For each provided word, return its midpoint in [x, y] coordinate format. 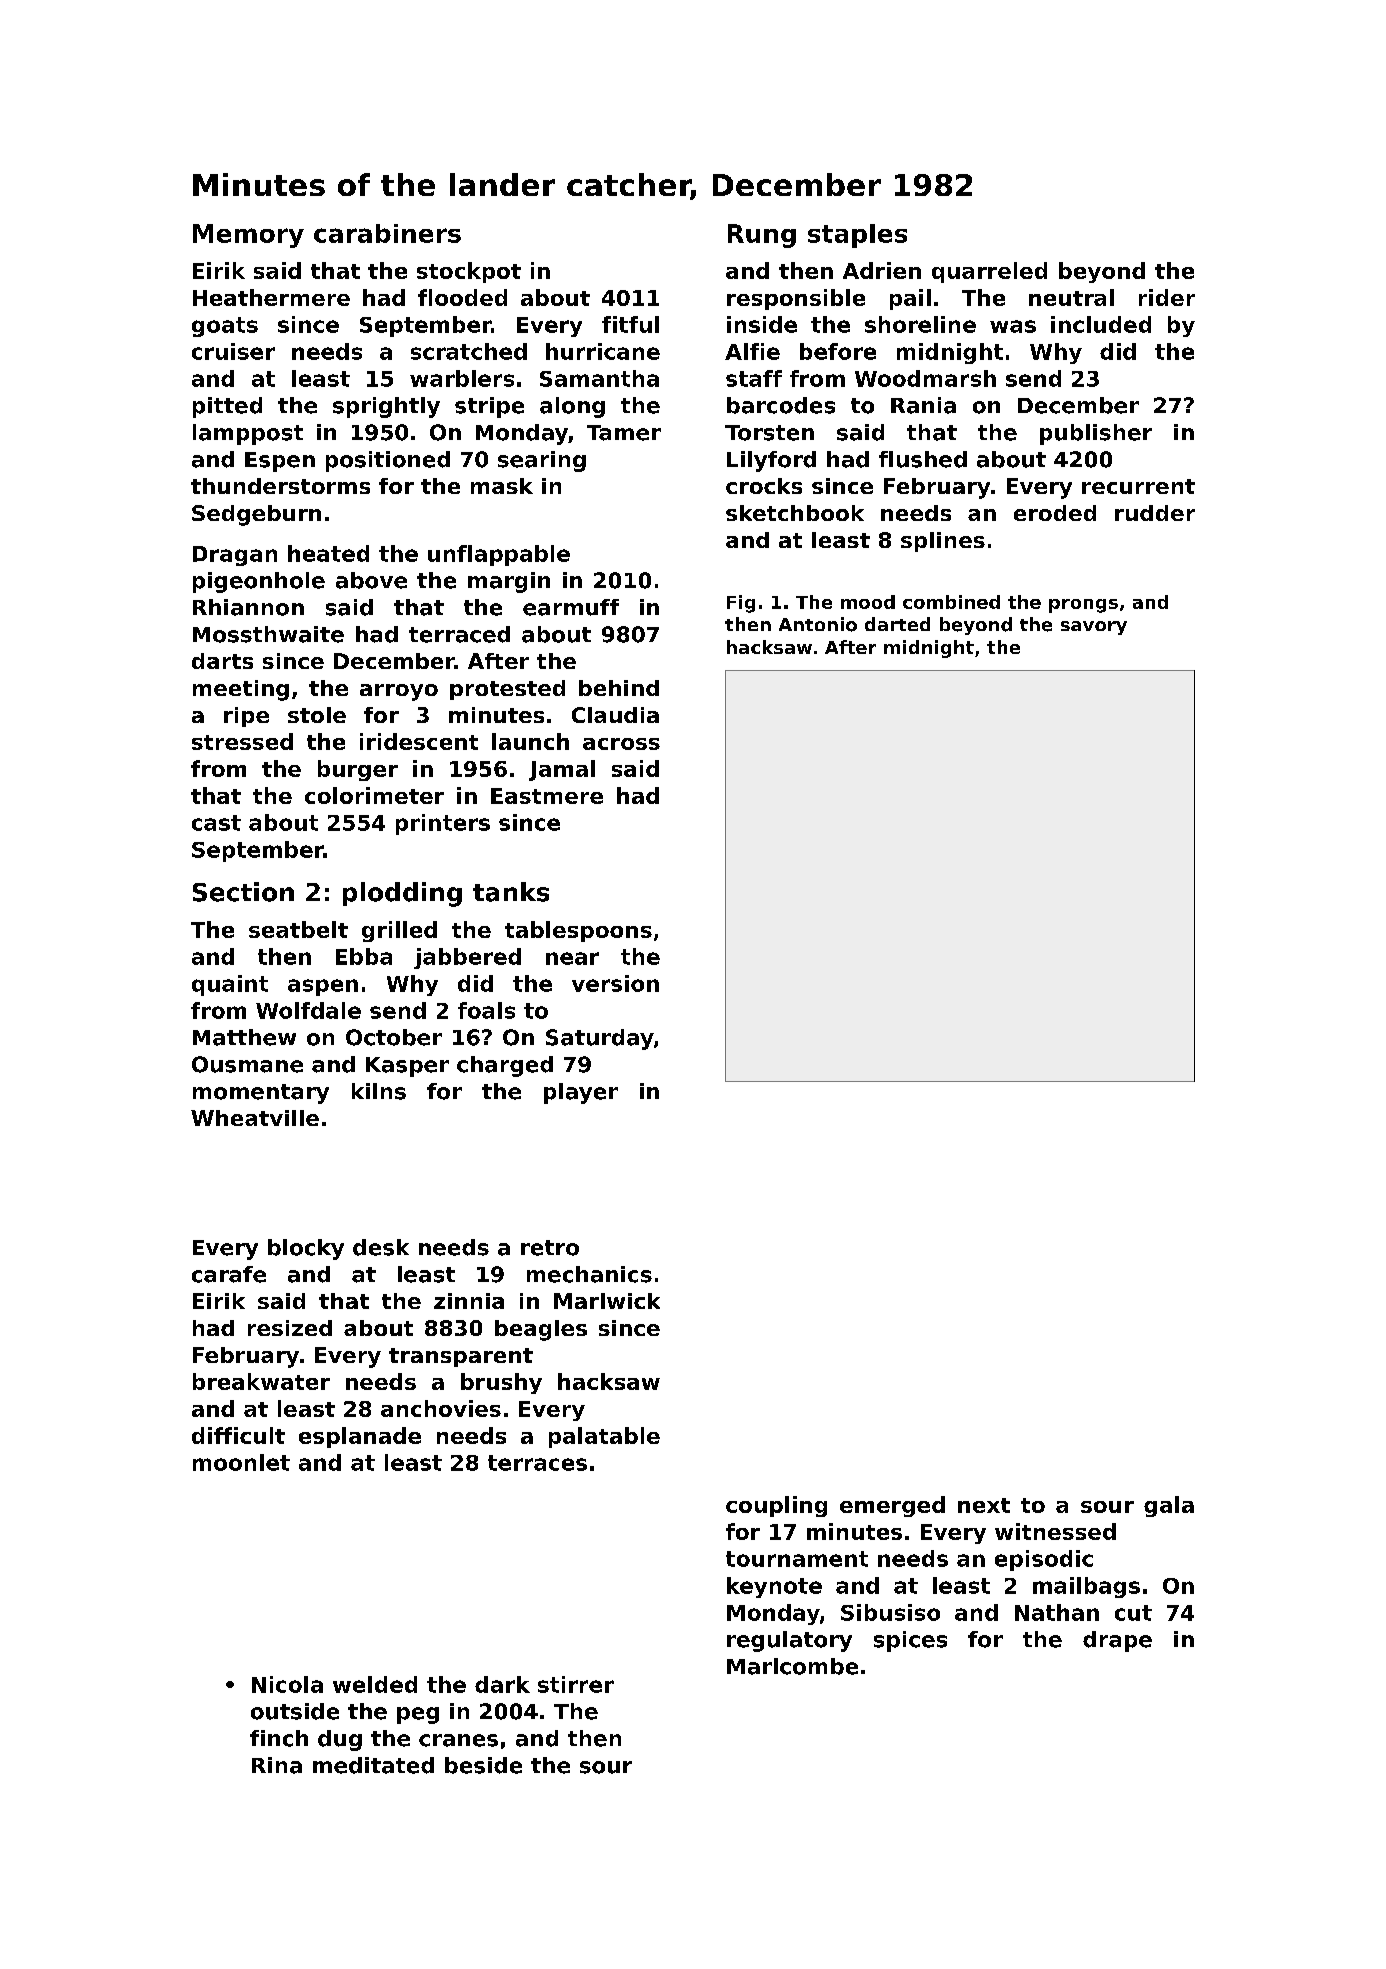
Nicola [287, 1684]
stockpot [469, 272]
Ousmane [247, 1064]
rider [1167, 297]
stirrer [576, 1684]
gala [1169, 1506]
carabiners [387, 233]
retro [550, 1248]
